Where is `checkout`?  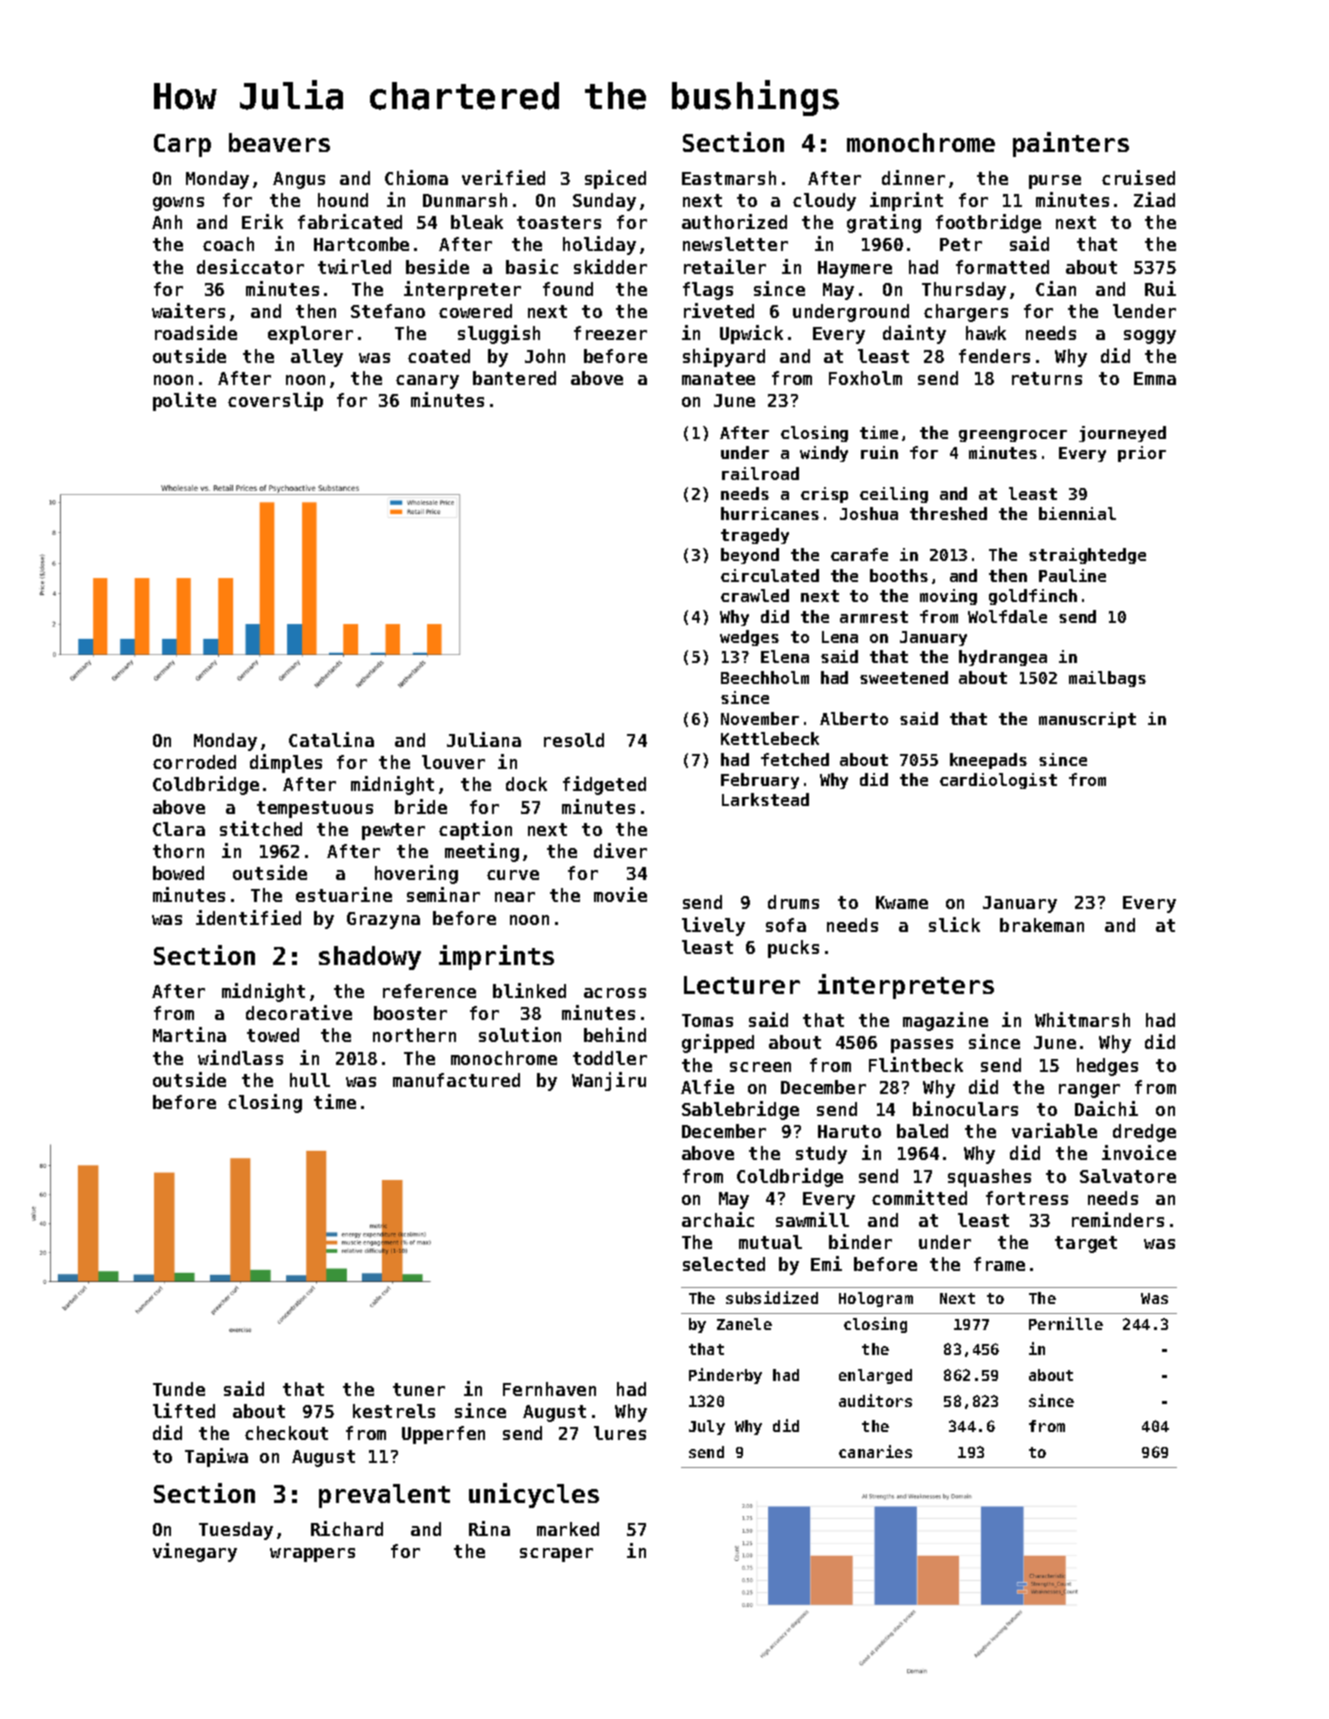 checkout is located at coordinates (286, 1433).
